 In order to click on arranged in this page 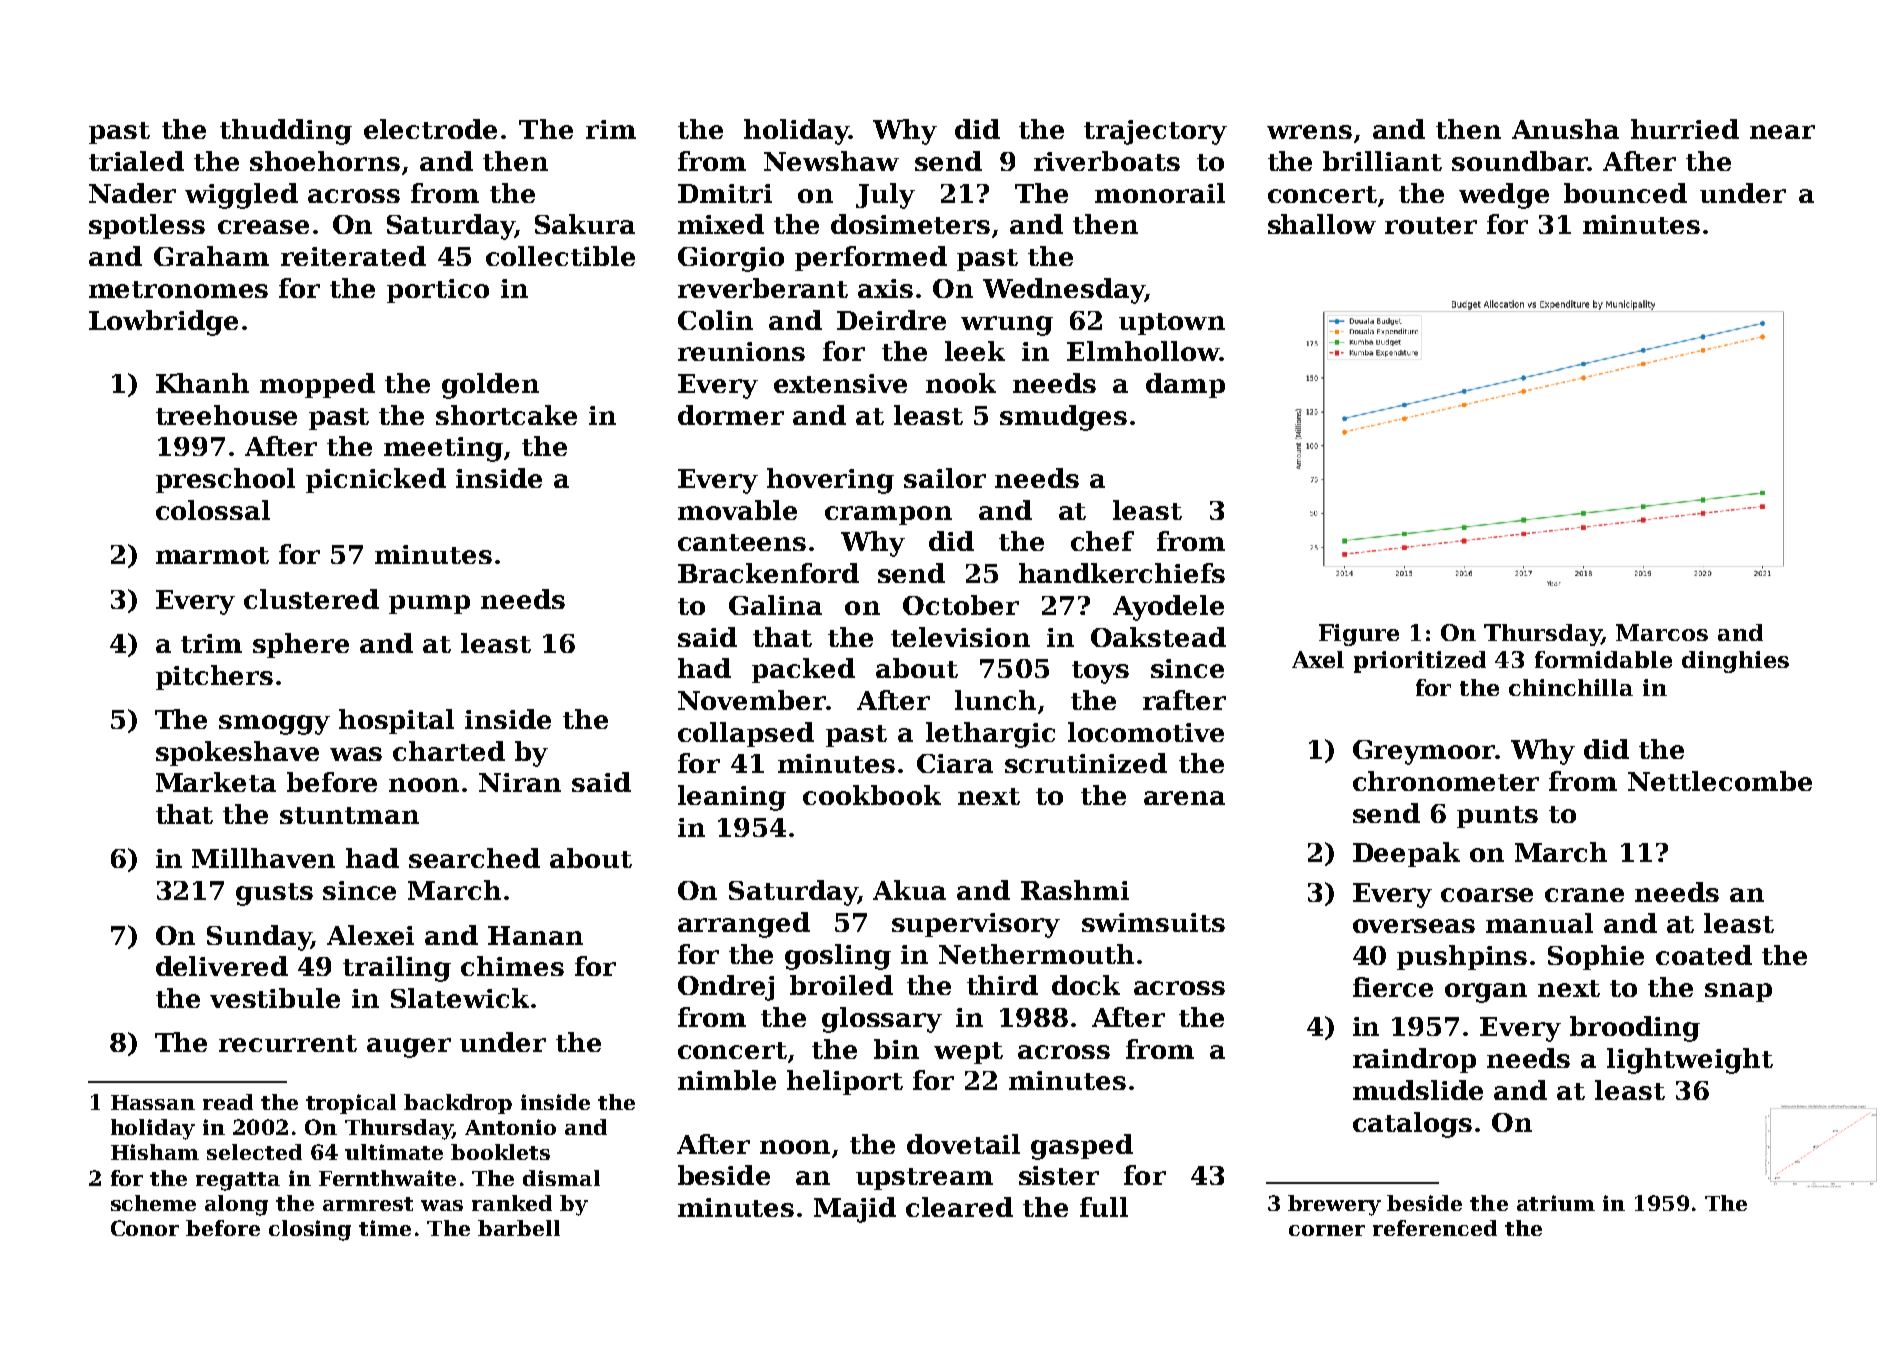, I will do `click(744, 925)`.
